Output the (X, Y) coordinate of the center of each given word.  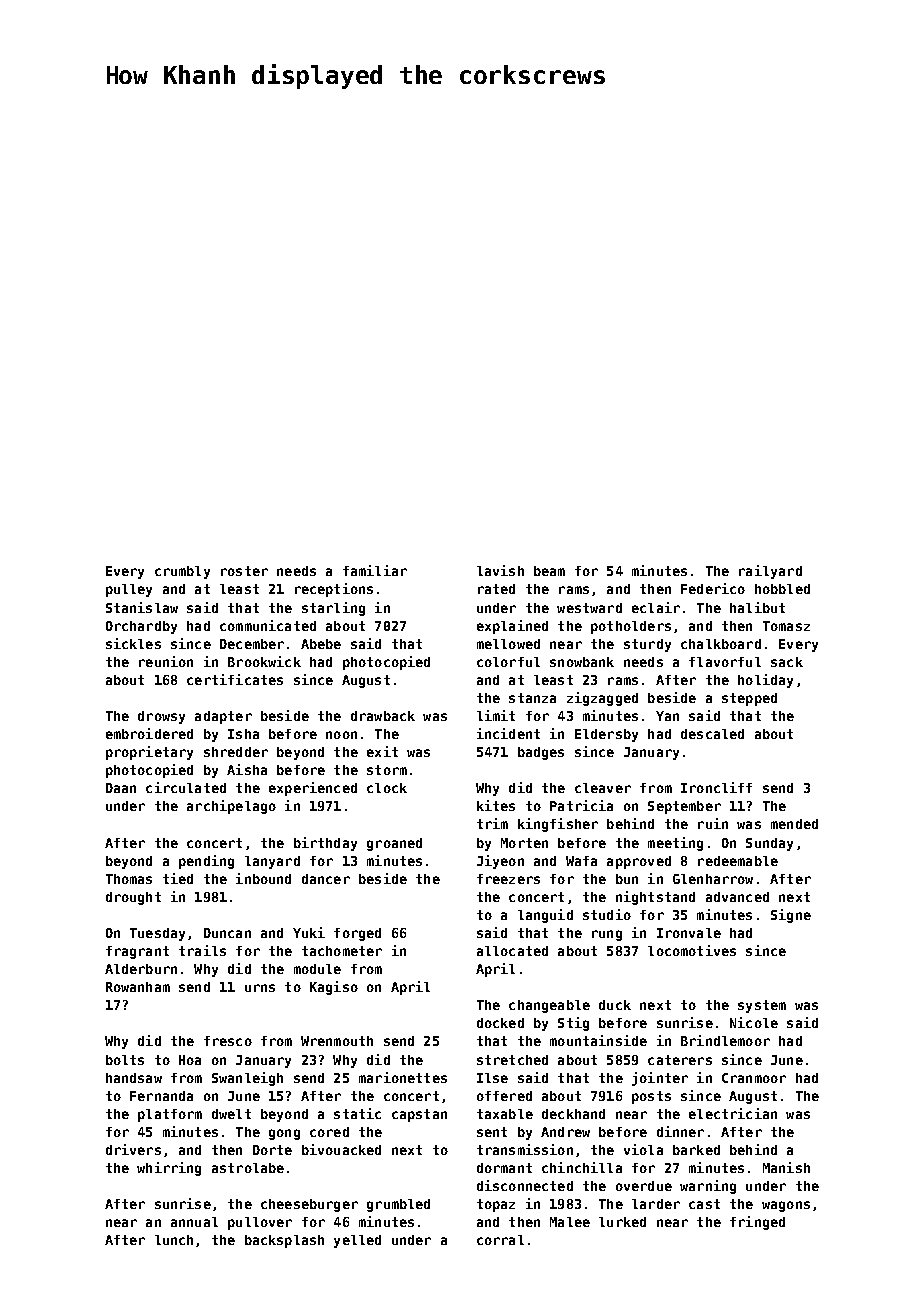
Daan (121, 788)
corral (500, 1240)
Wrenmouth (337, 1041)
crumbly (182, 572)
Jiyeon (500, 862)
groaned (394, 844)
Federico (713, 588)
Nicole (754, 1022)
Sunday (769, 844)
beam (549, 571)
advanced (737, 897)
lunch (174, 1240)
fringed (757, 1223)
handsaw (134, 1078)
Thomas (129, 879)
